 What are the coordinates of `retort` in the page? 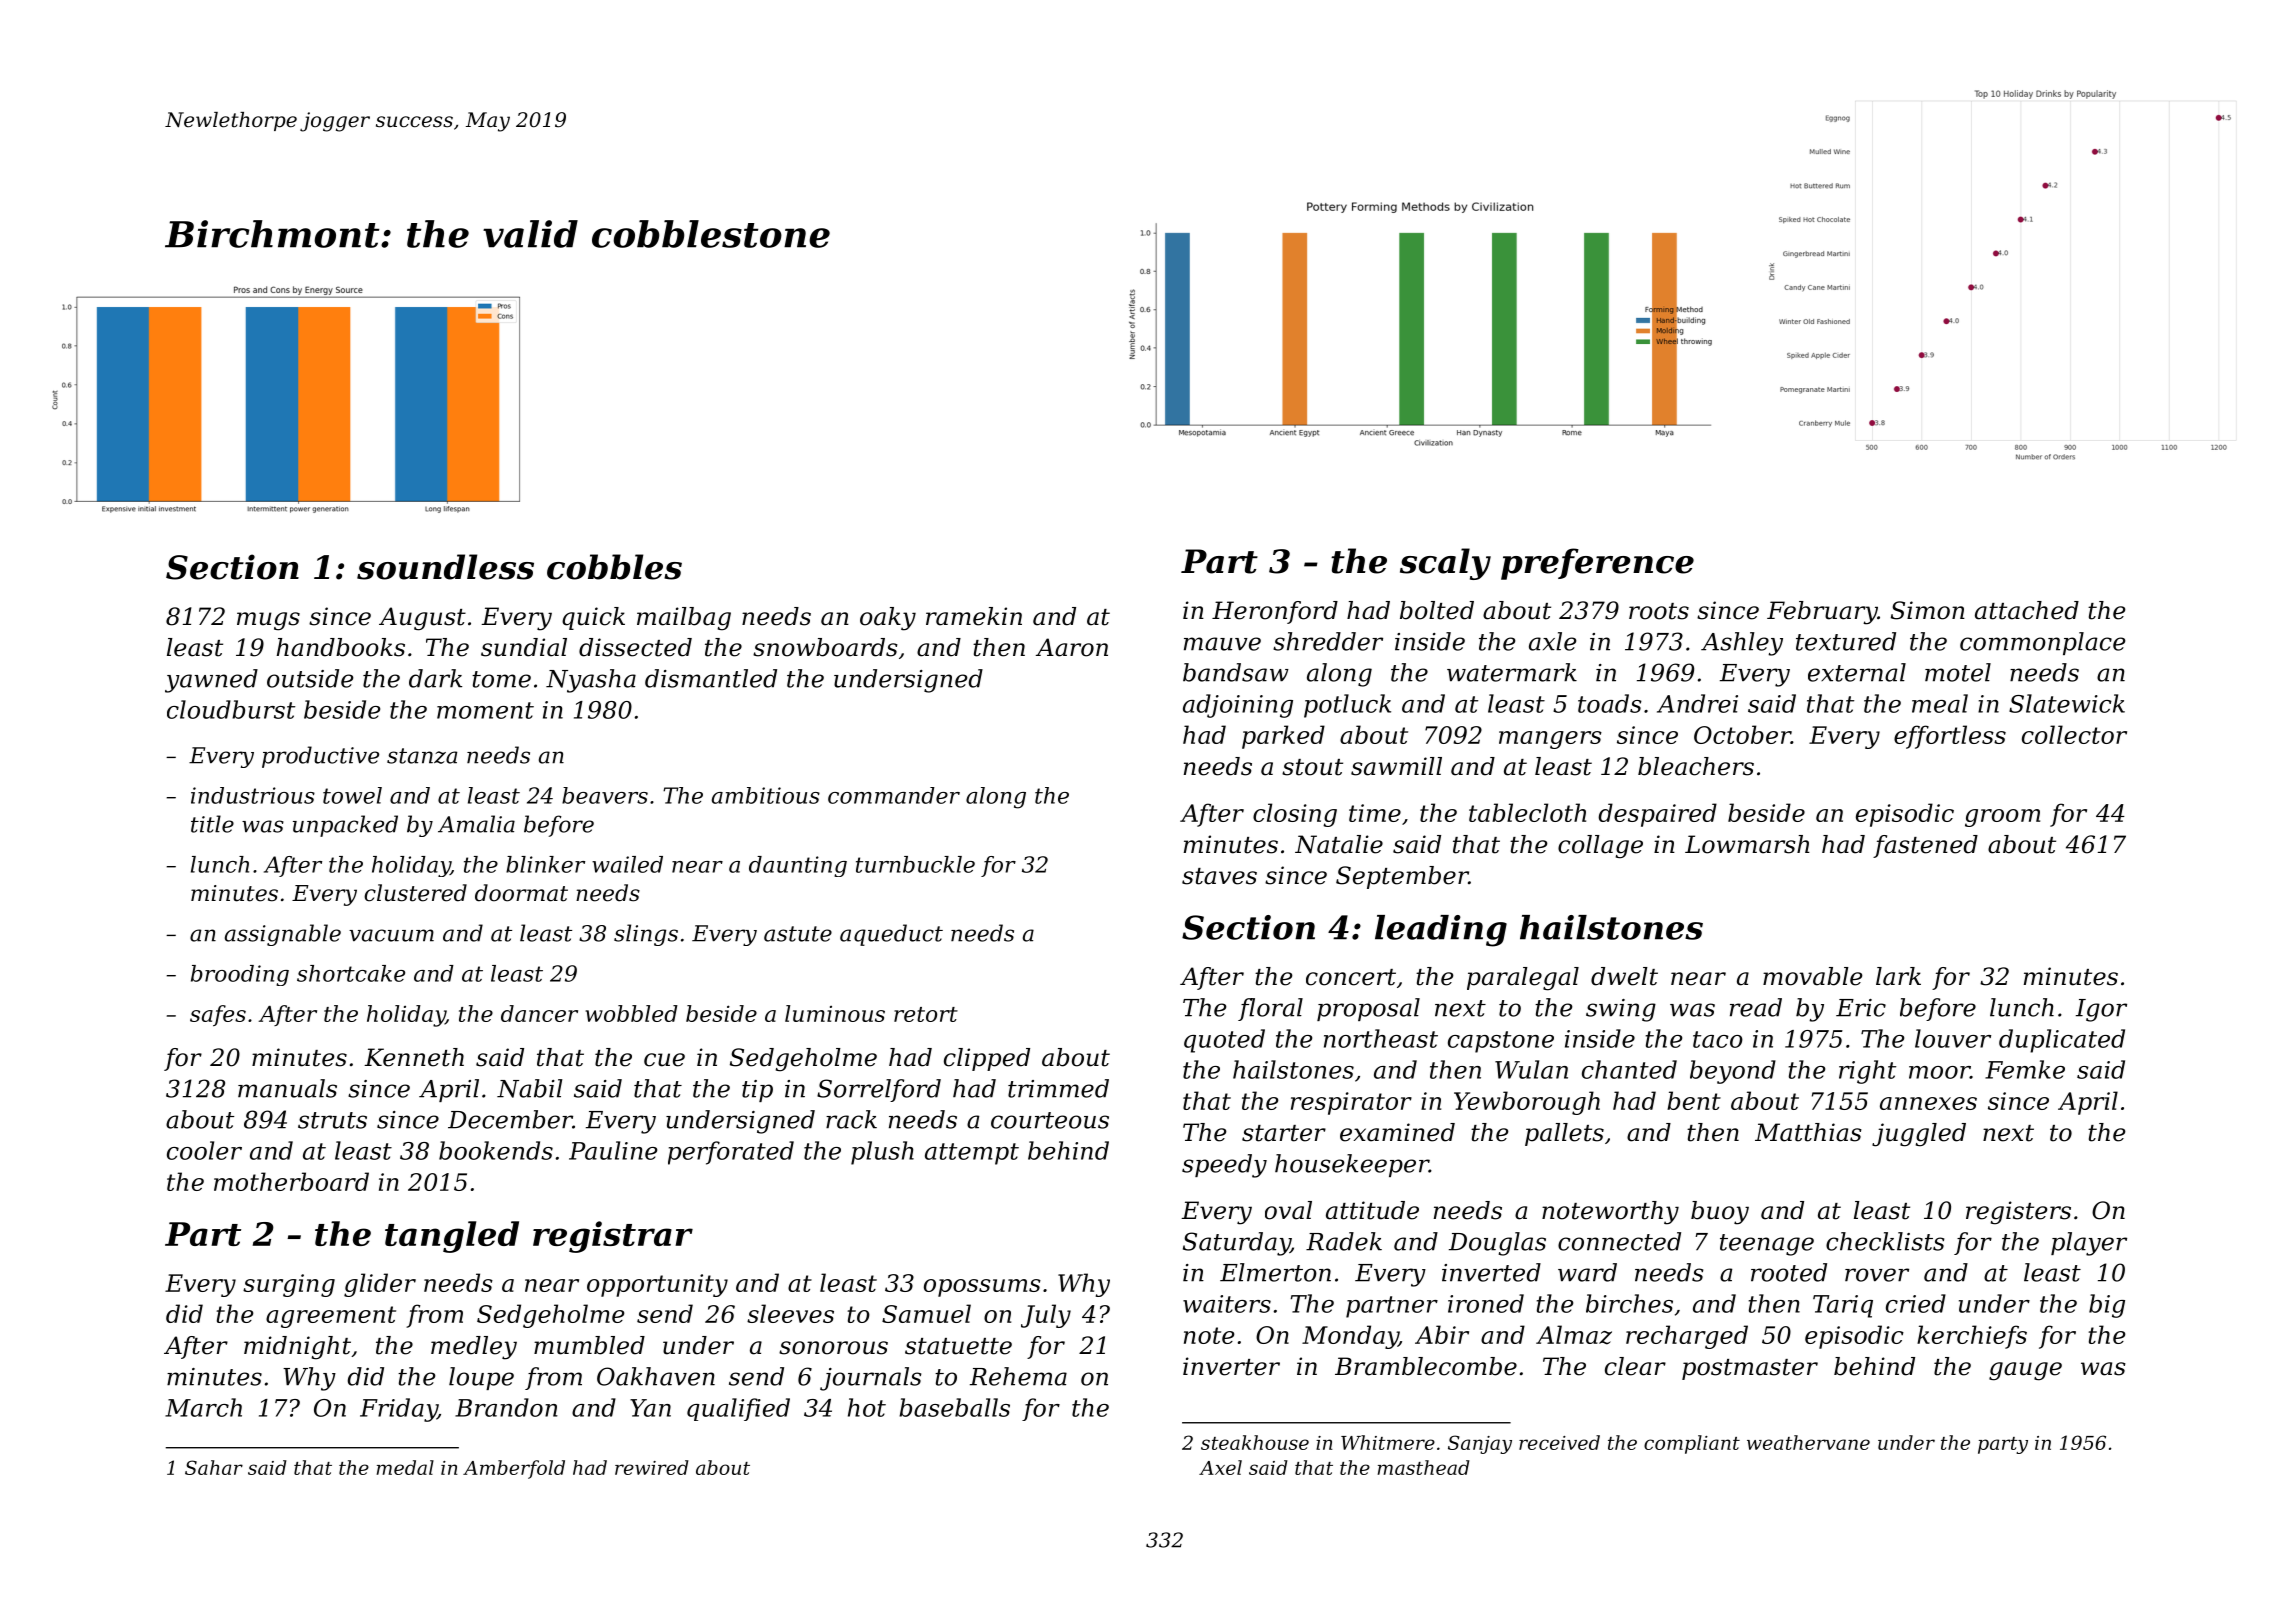 It's located at (926, 1014).
